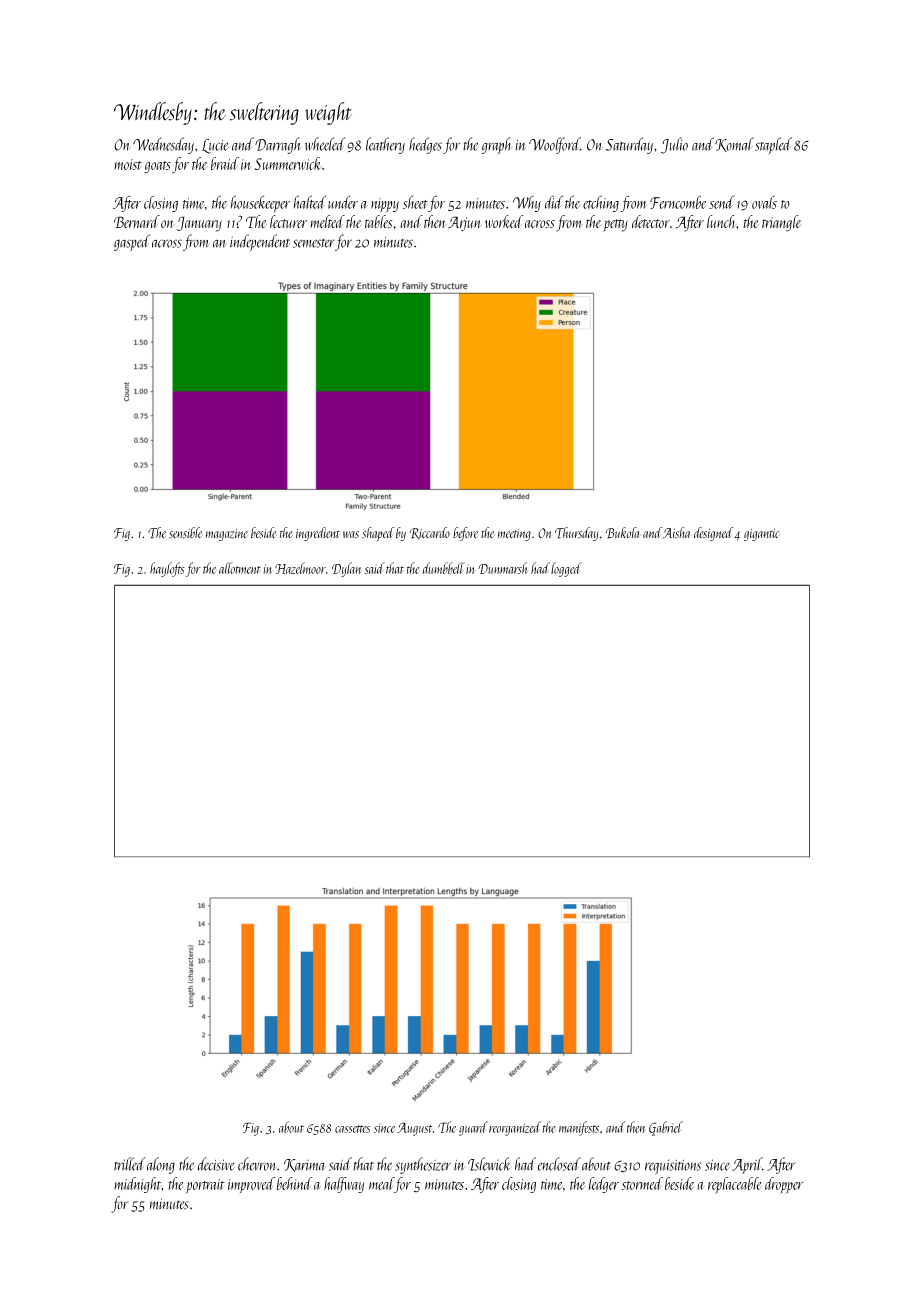  What do you see at coordinates (353, 1129) in the screenshot?
I see `cassettes` at bounding box center [353, 1129].
